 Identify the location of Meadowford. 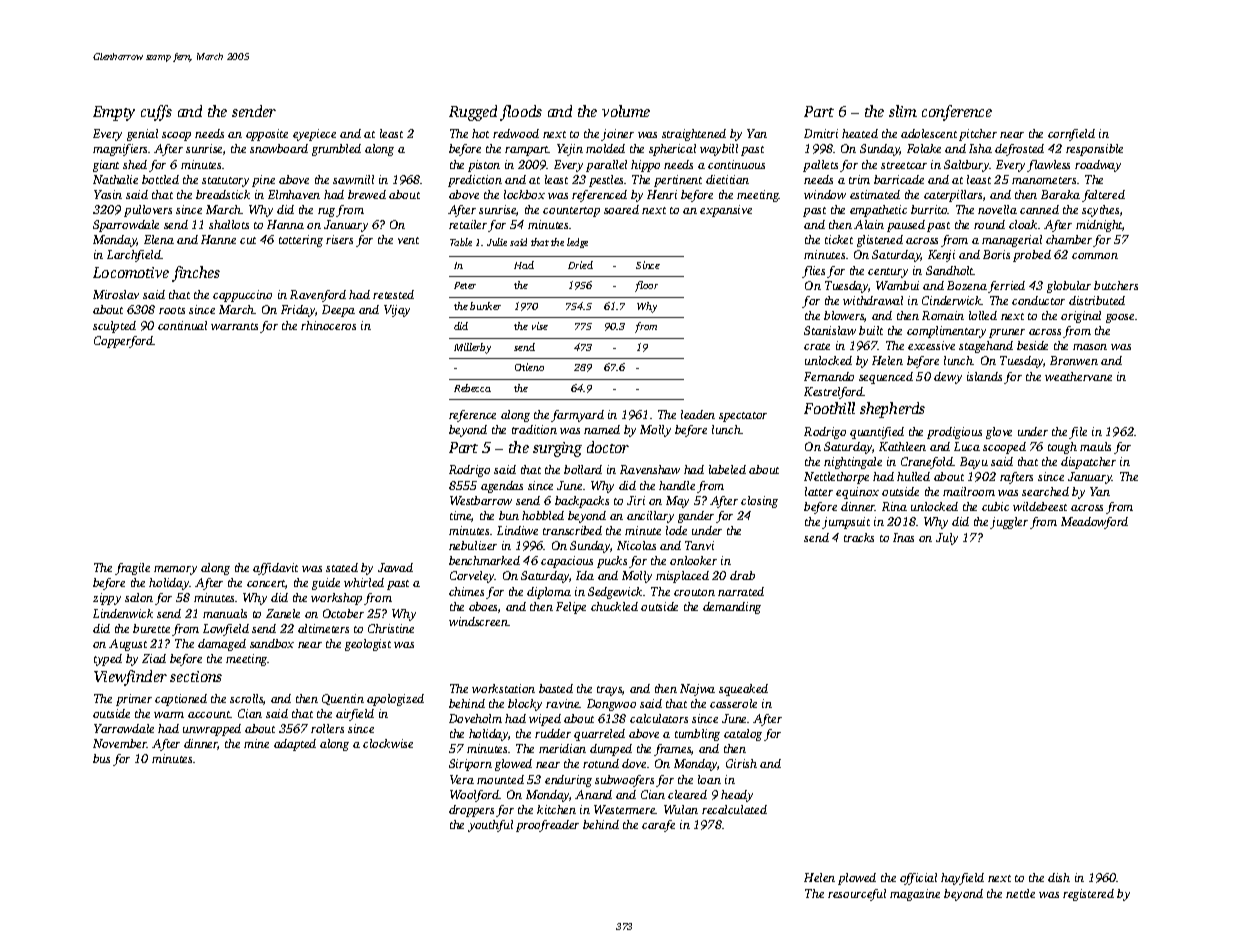
(1094, 523).
